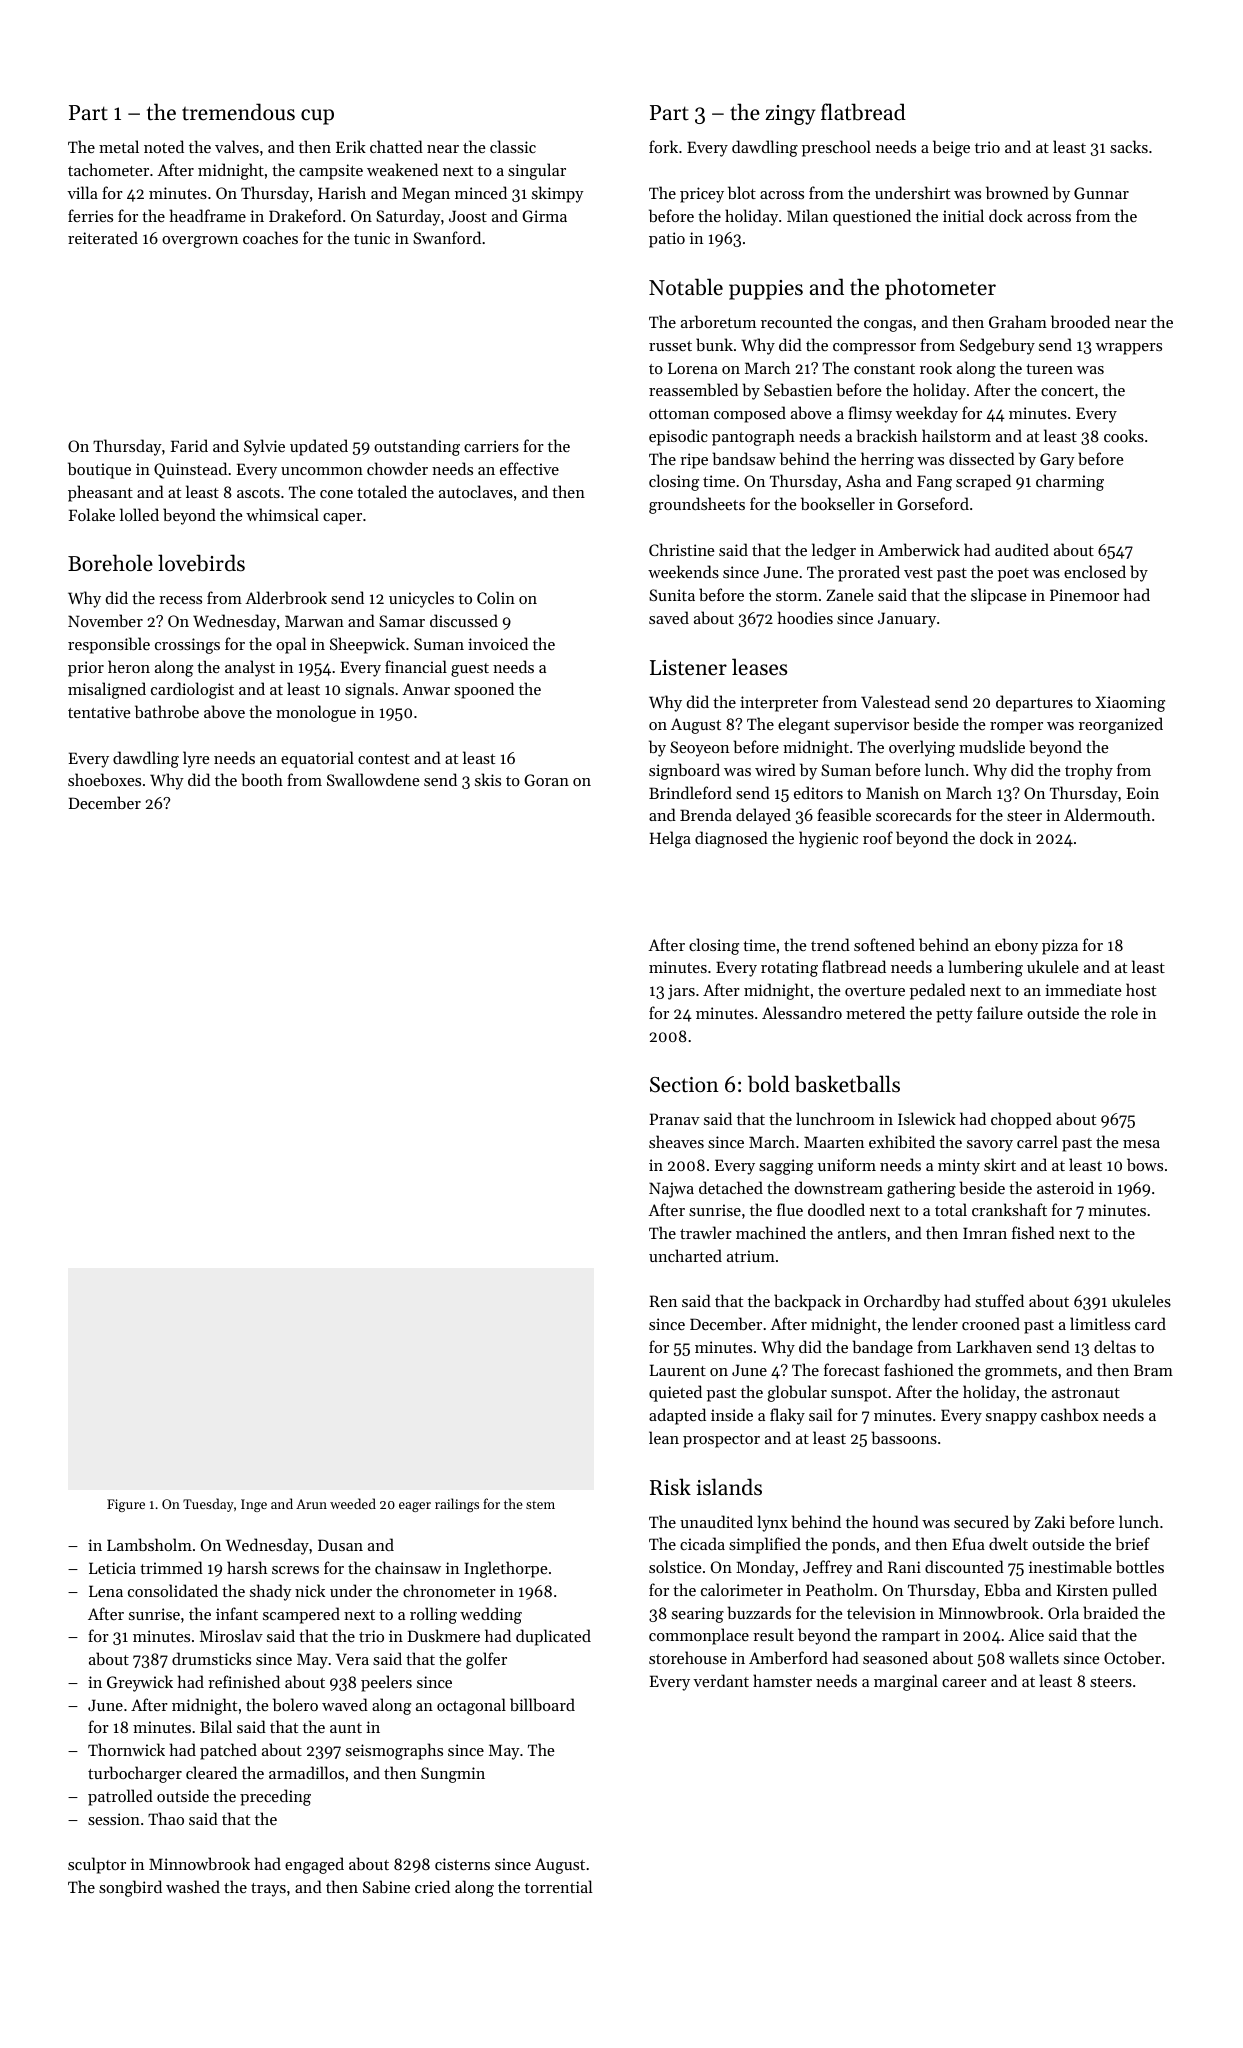 This image has height=2048, width=1243. I want to click on Section, so click(684, 1085).
